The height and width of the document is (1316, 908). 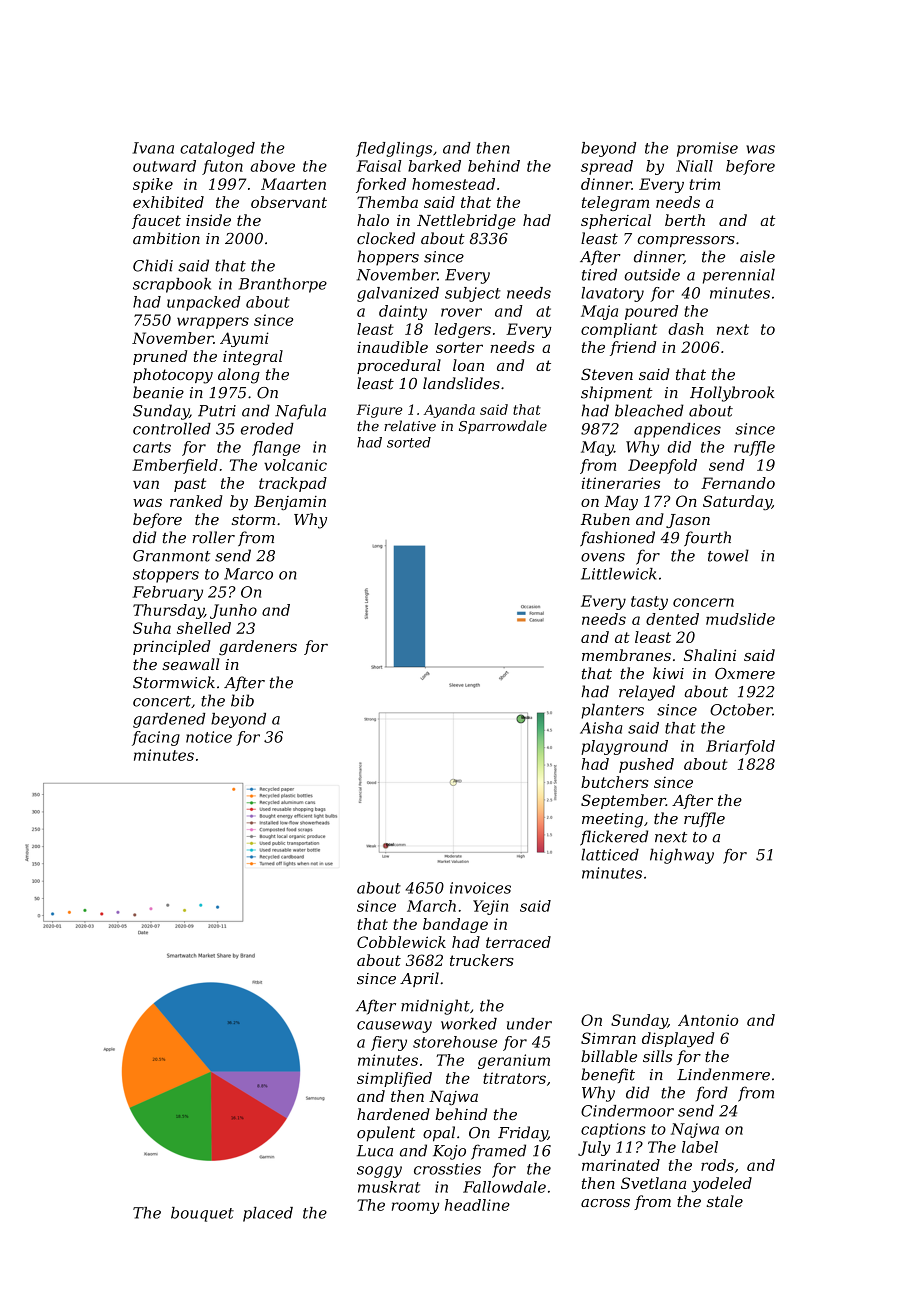 What do you see at coordinates (160, 357) in the document?
I see `pruned` at bounding box center [160, 357].
